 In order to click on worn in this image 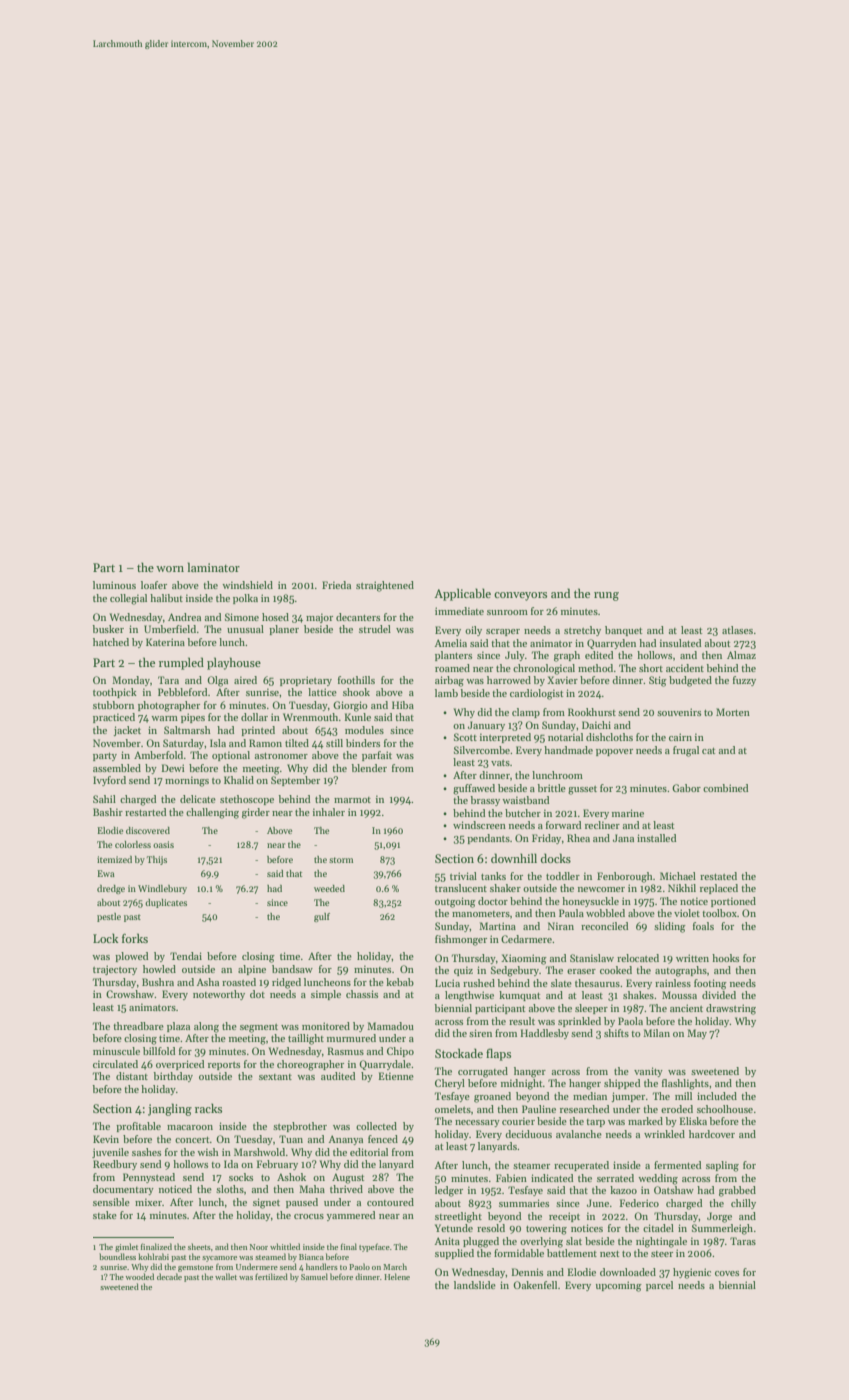, I will do `click(170, 569)`.
